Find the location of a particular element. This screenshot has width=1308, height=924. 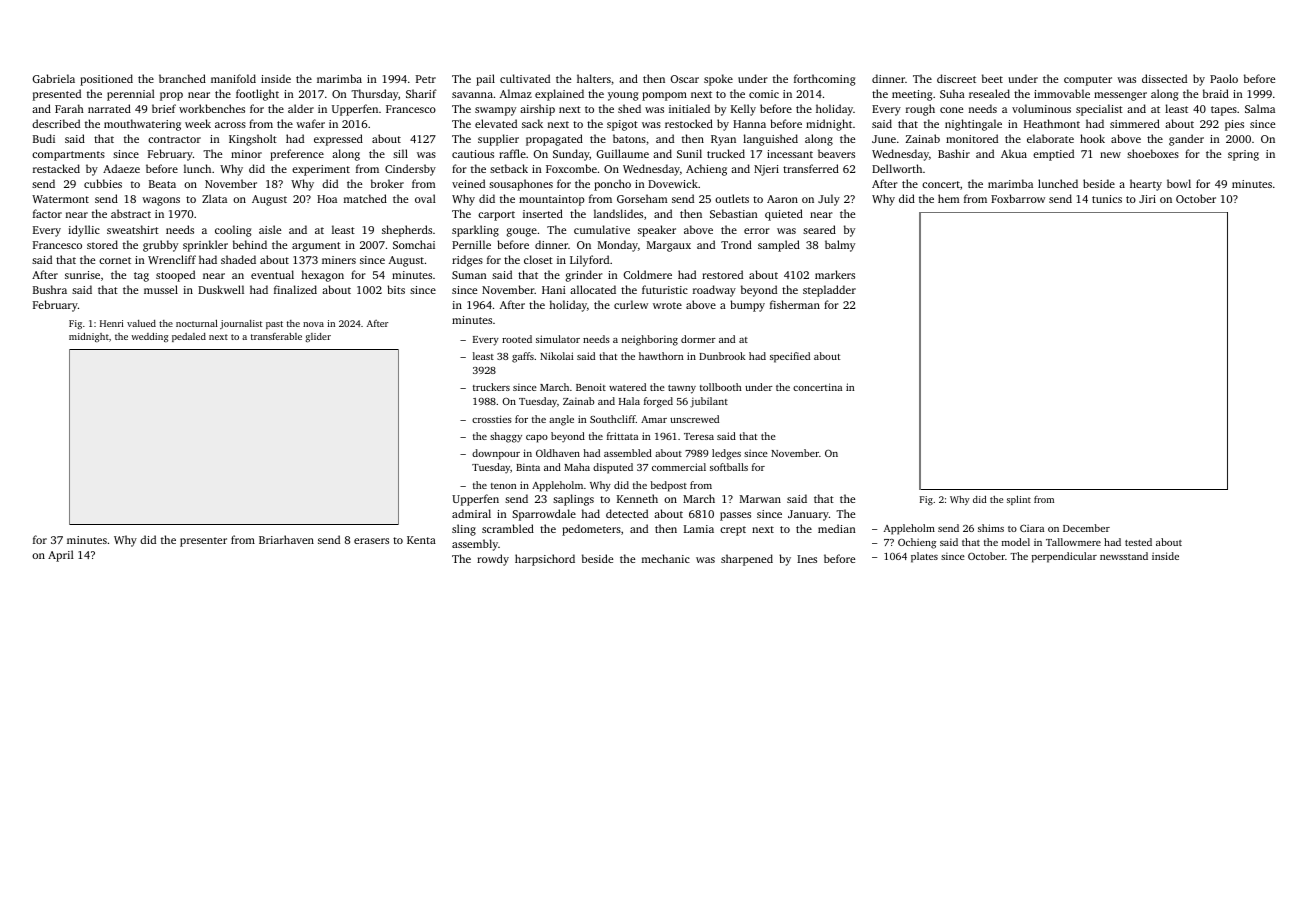

curlew is located at coordinates (631, 304).
